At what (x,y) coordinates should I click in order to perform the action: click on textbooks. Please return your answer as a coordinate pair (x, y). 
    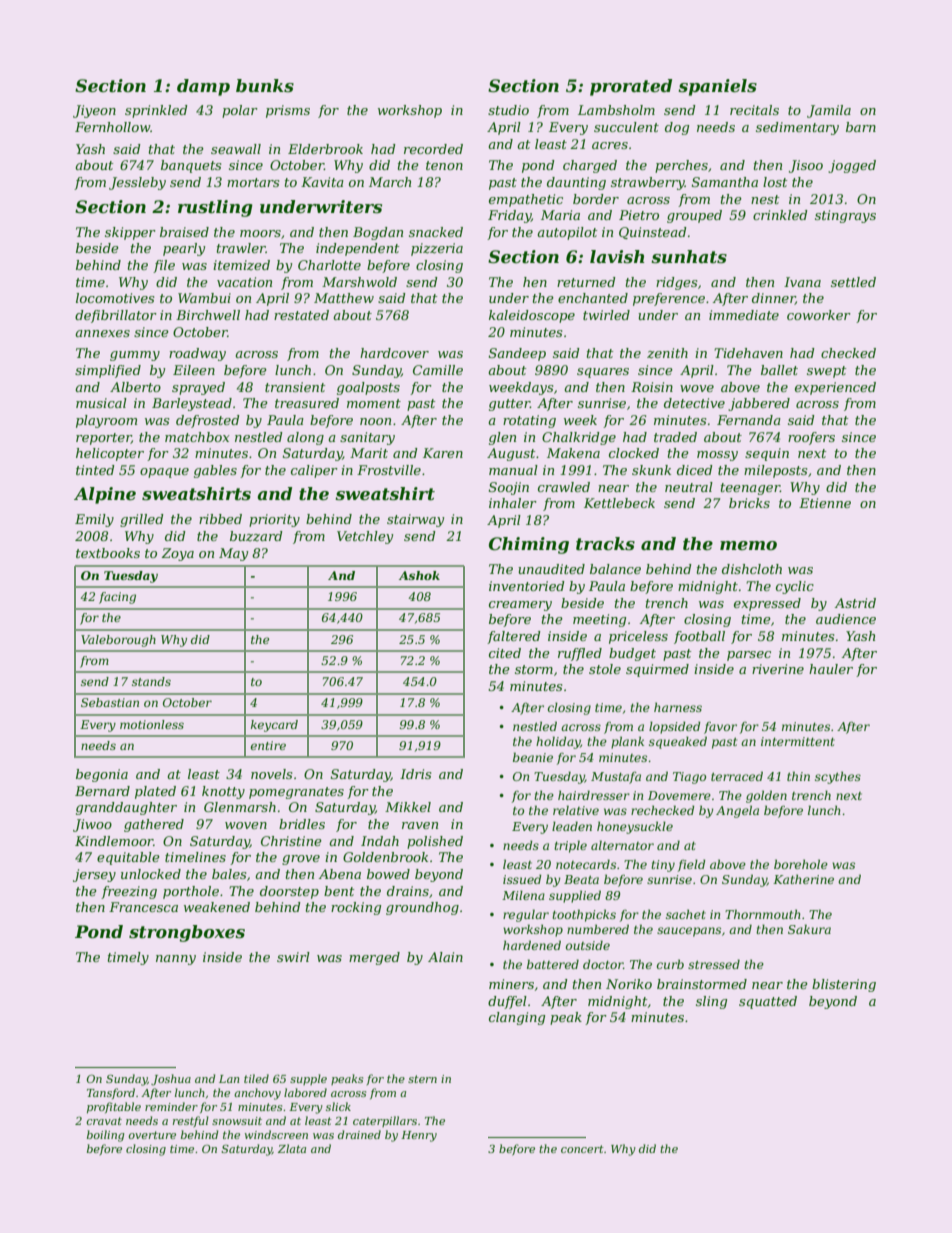
    Looking at the image, I should click on (108, 553).
